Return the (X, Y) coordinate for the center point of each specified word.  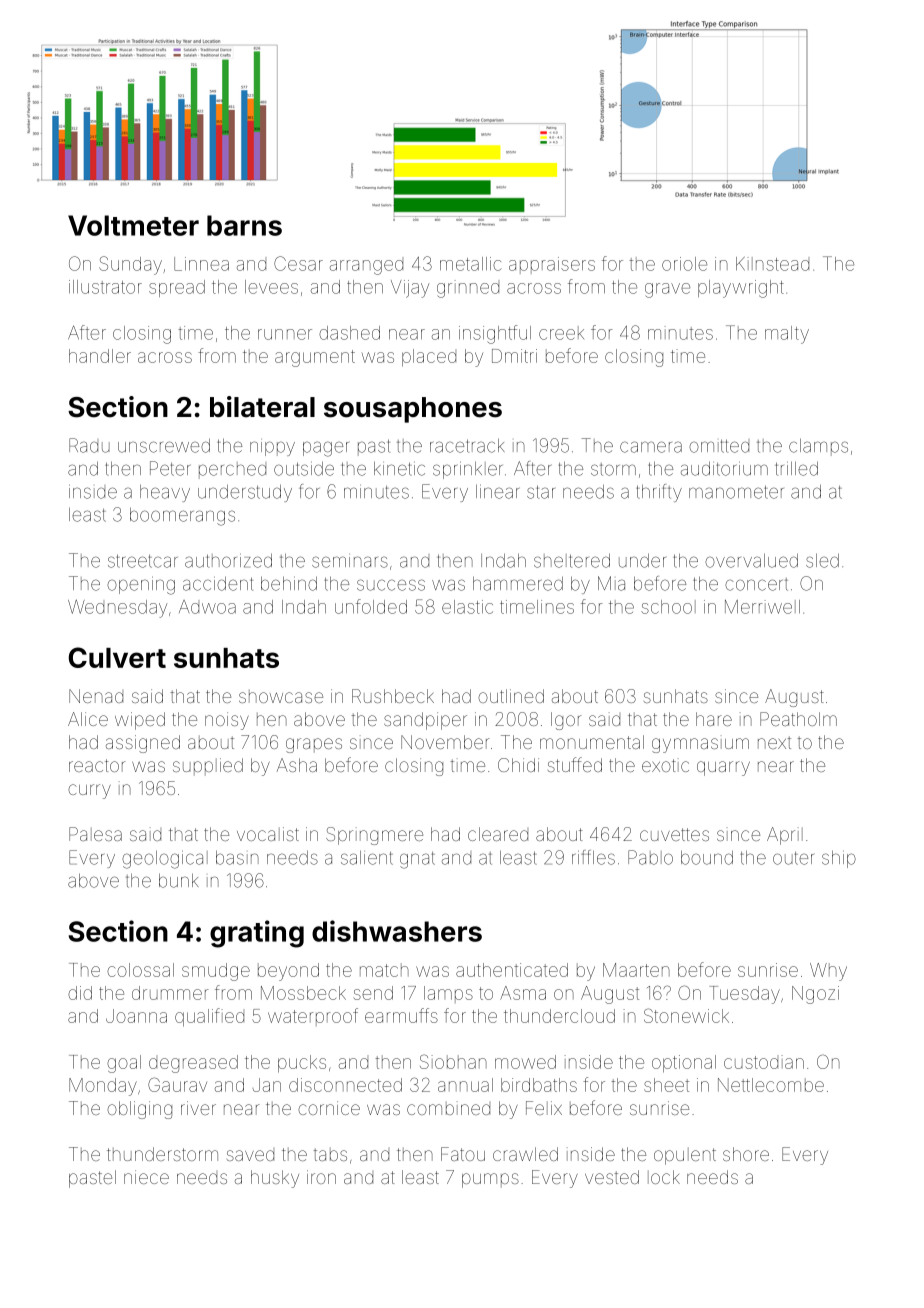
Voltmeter (133, 225)
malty (787, 335)
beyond (288, 972)
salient (367, 858)
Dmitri (514, 356)
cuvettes (674, 834)
